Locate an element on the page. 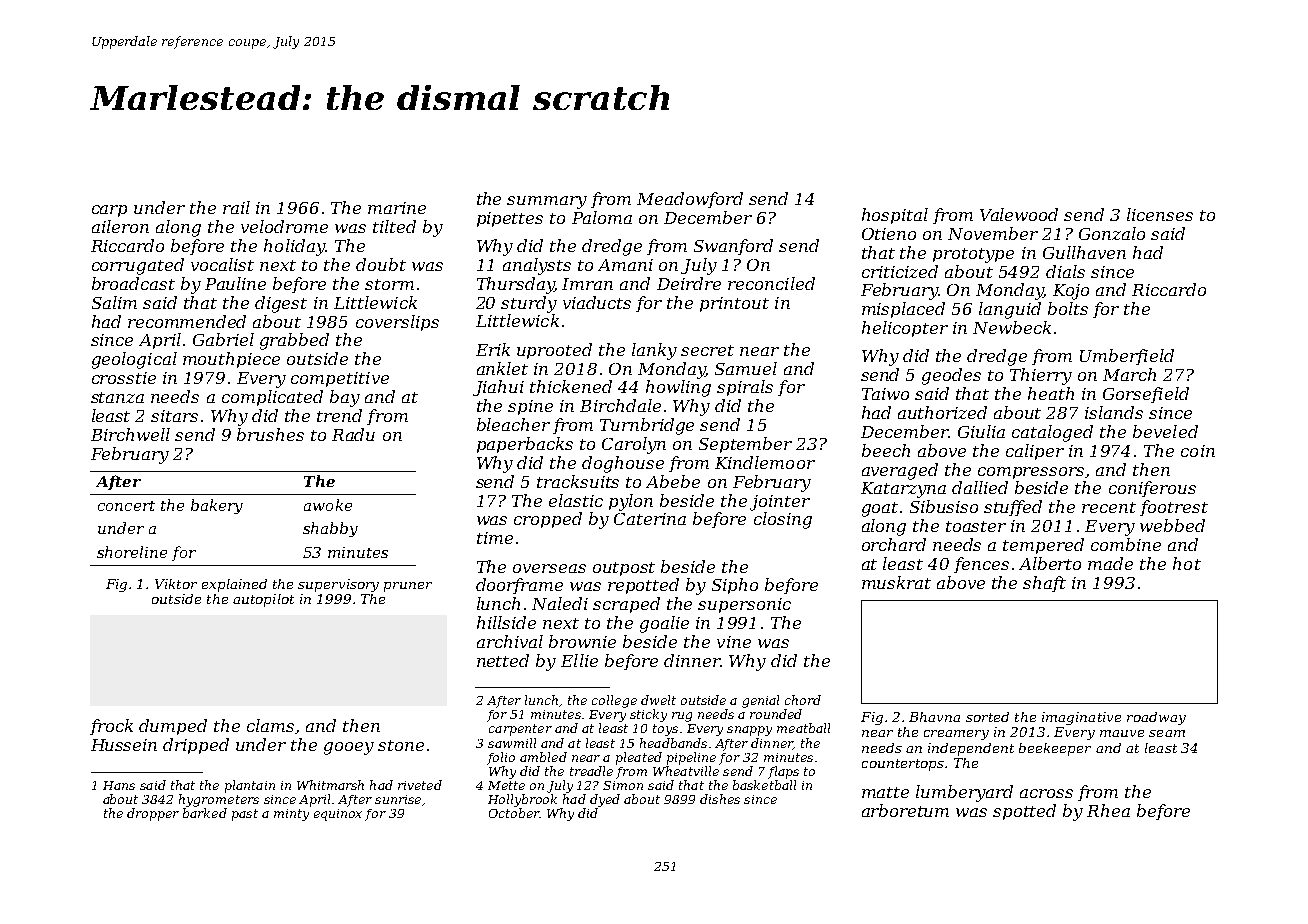 This page has width=1308, height=924. folio is located at coordinates (501, 758).
